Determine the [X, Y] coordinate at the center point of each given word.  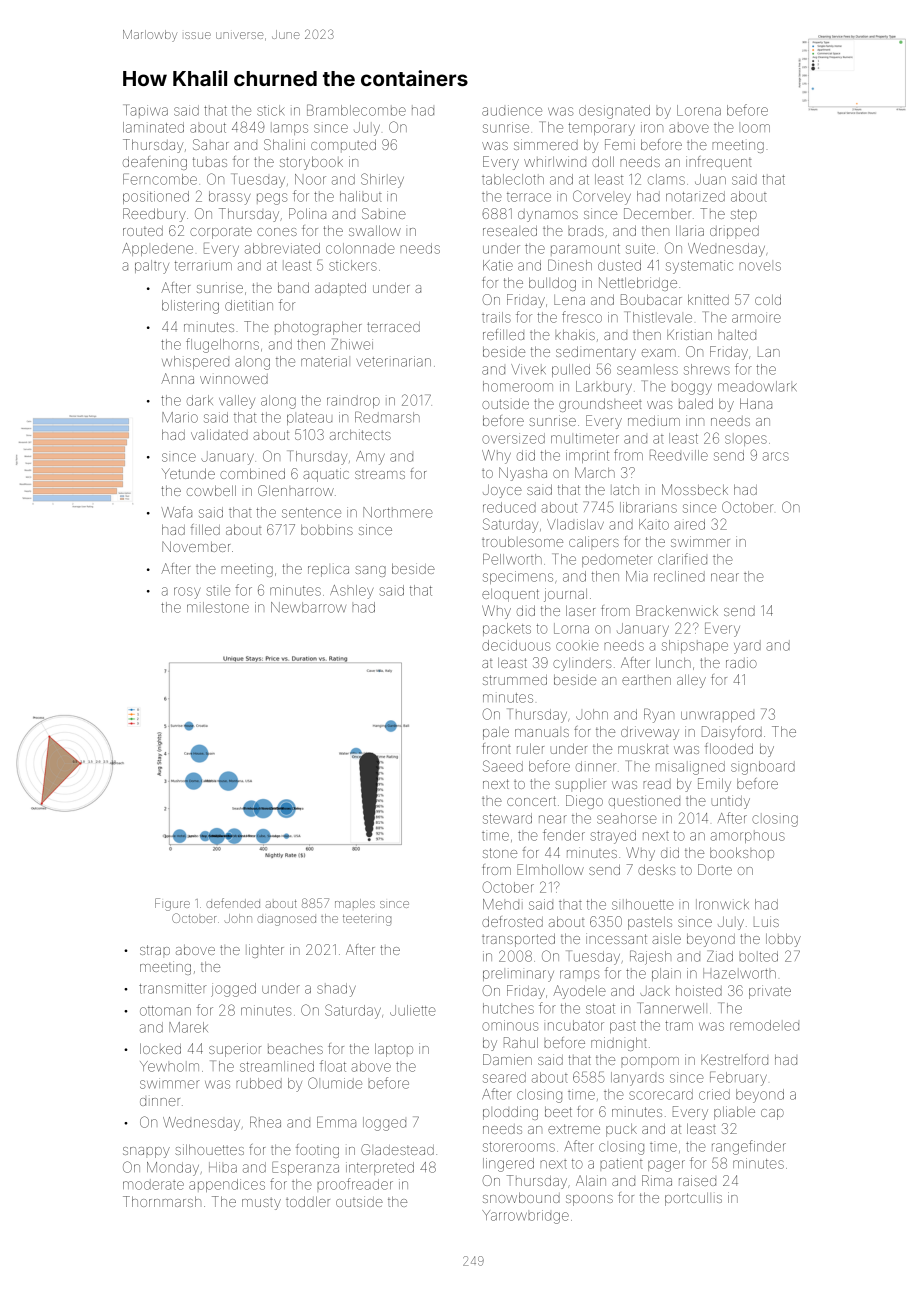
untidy [731, 802]
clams [666, 179]
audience [512, 110]
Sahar [211, 144]
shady [336, 990]
